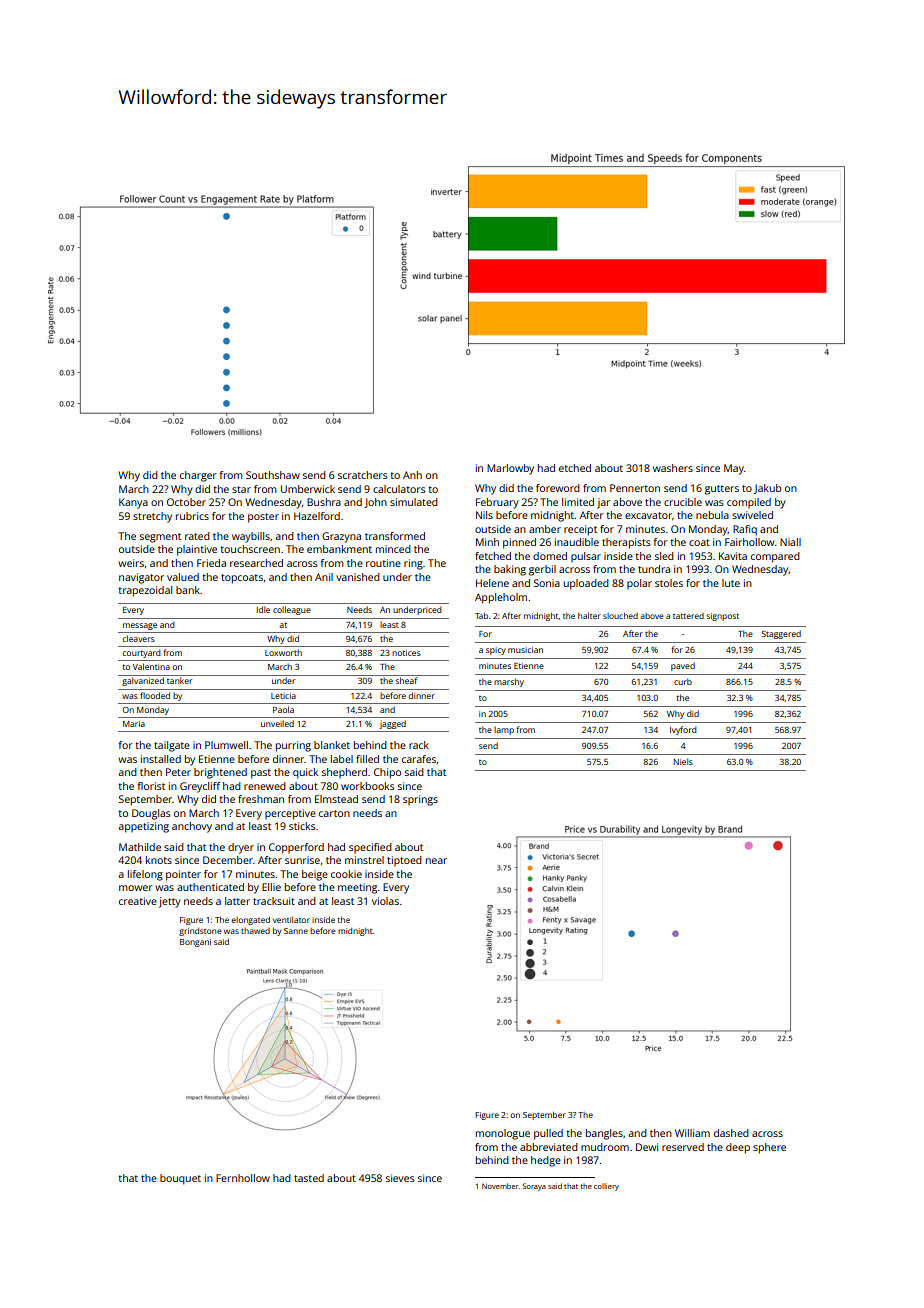  What do you see at coordinates (683, 761) in the screenshot?
I see `Niels` at bounding box center [683, 761].
